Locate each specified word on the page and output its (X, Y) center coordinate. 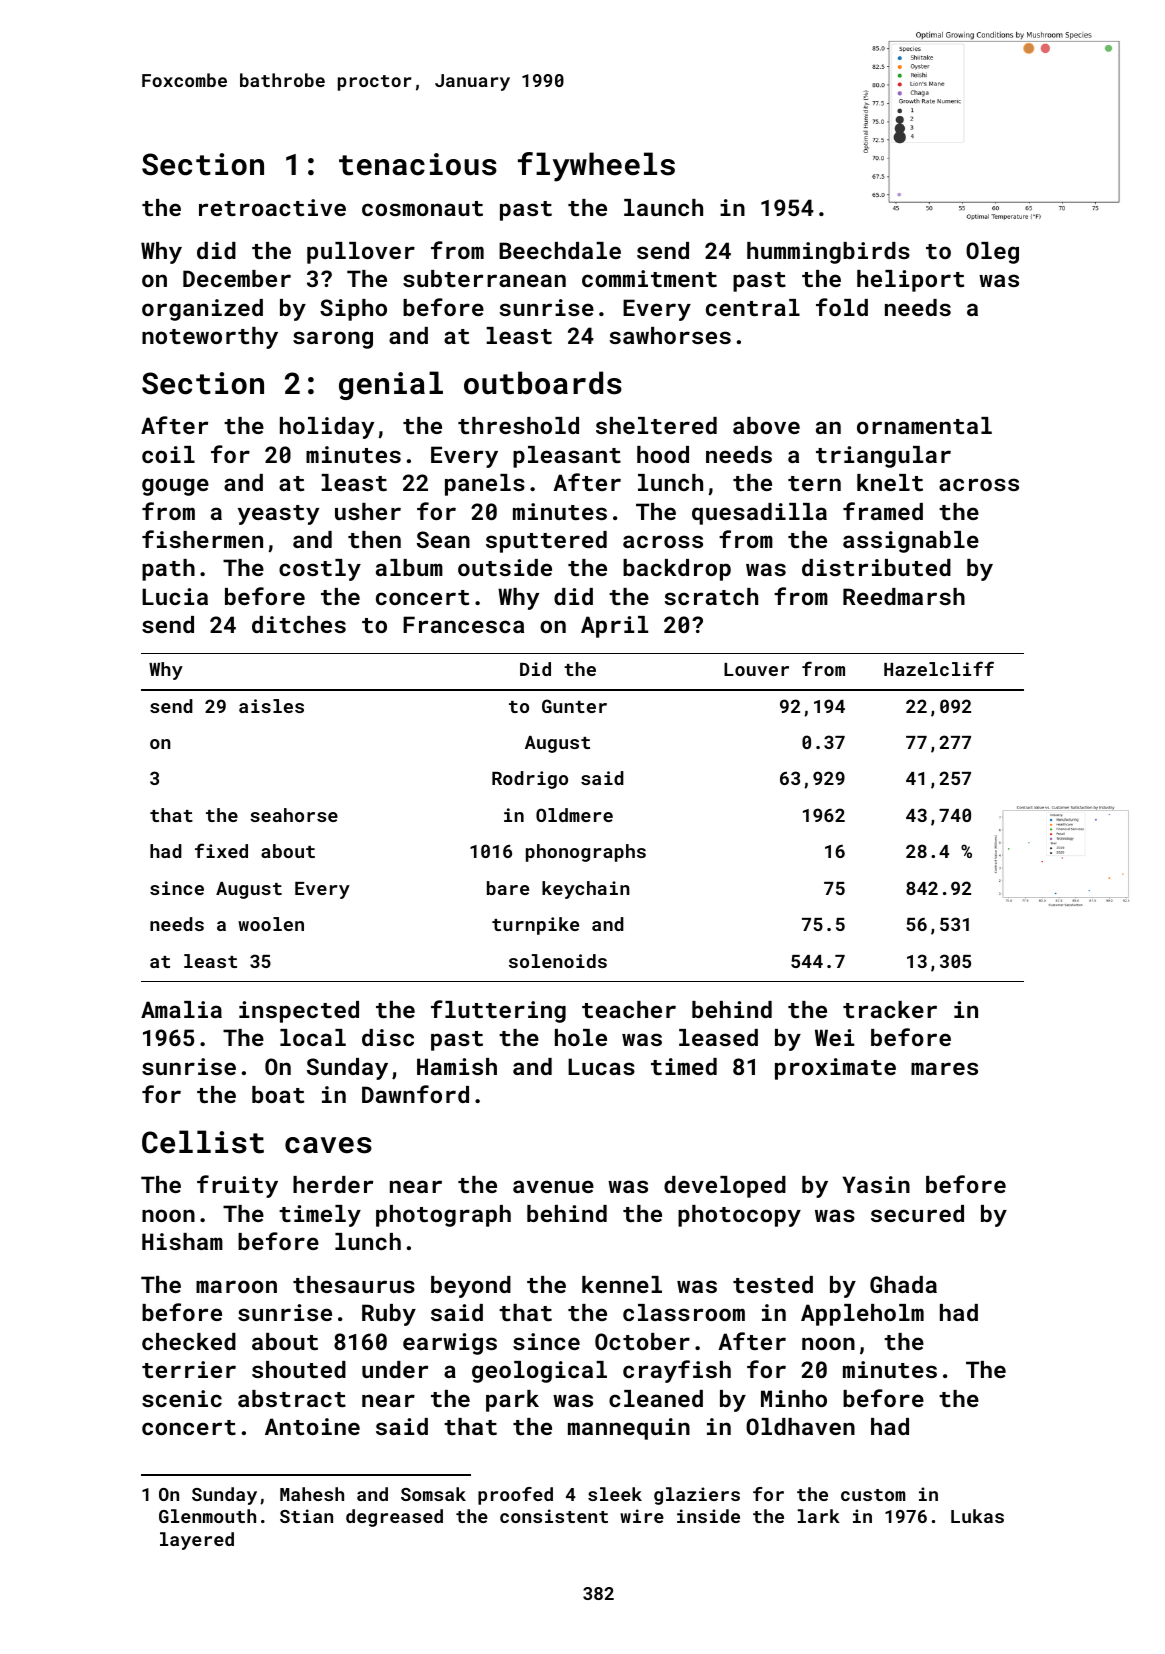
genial (391, 385)
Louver (756, 669)
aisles (271, 706)
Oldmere (574, 815)
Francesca (463, 624)
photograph (443, 1216)
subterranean (484, 278)
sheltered (656, 425)
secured (917, 1213)
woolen (271, 924)
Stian (306, 1516)
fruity (237, 1186)
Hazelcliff (939, 668)
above (766, 425)
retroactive (272, 207)
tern (814, 483)
